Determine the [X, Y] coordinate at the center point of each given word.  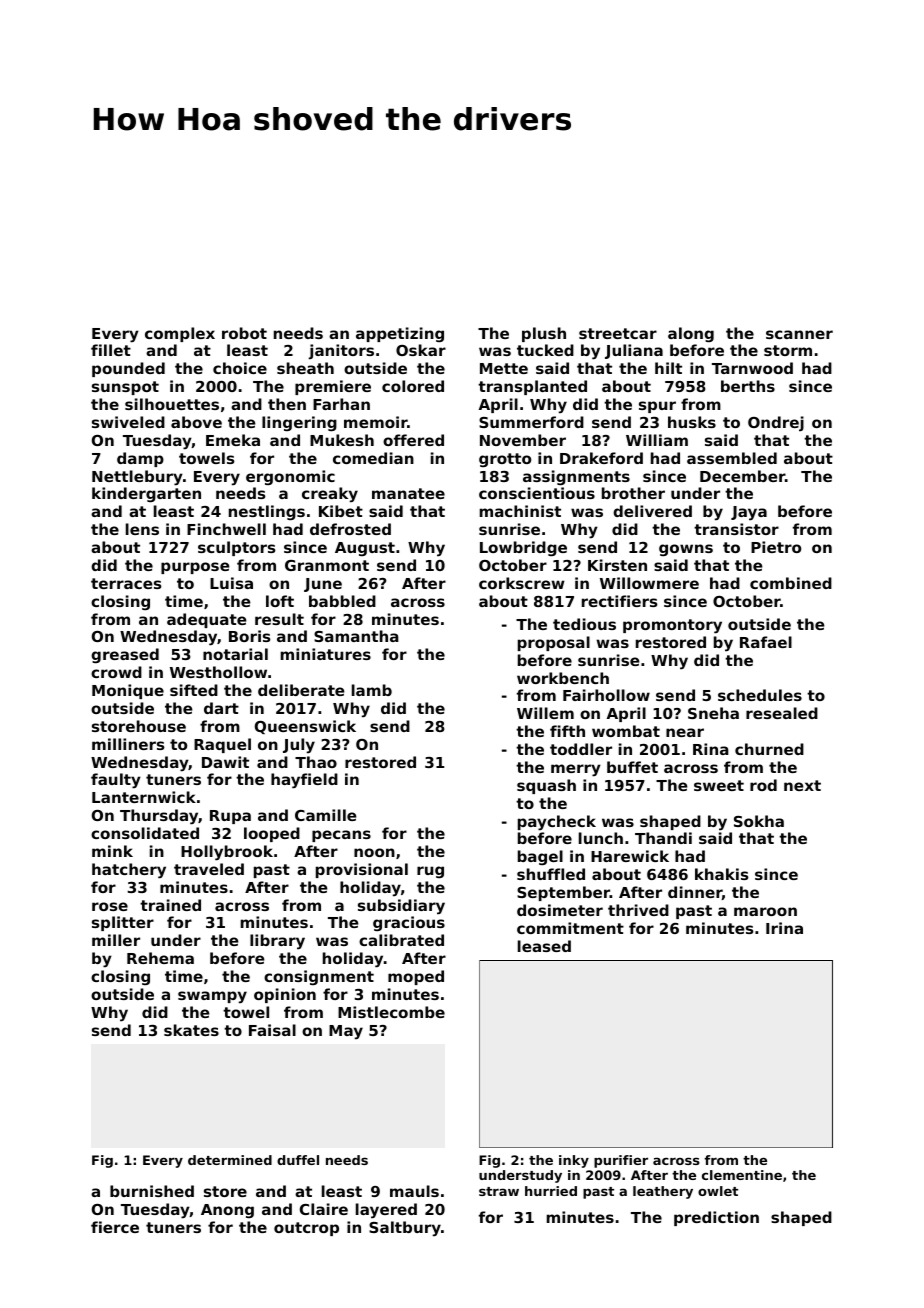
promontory [672, 626]
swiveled [128, 422]
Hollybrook [227, 853]
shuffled [551, 874]
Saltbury [405, 1229]
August [365, 549]
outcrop [306, 1229]
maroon [765, 911]
